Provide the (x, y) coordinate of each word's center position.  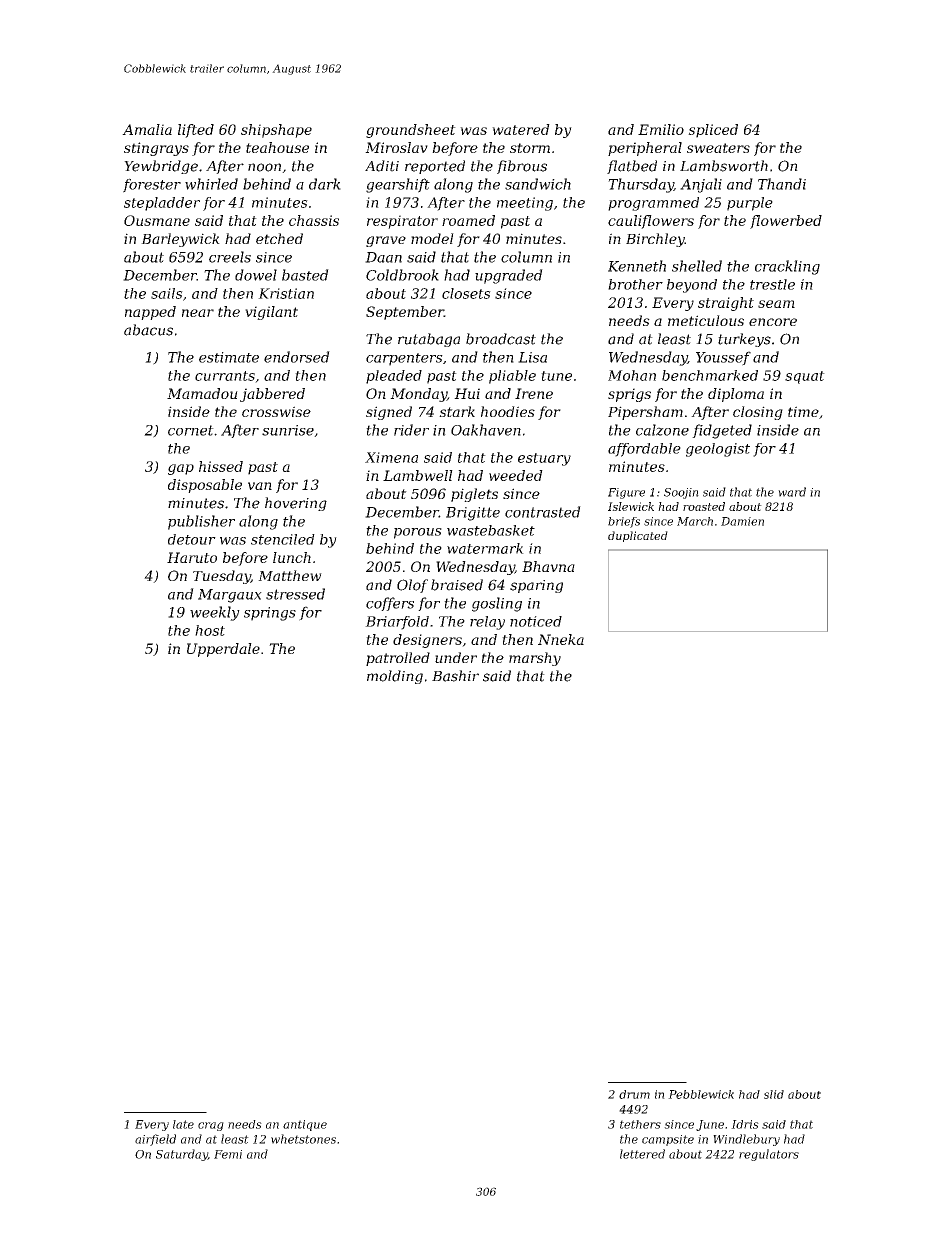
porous (418, 533)
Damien (742, 521)
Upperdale (223, 650)
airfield (155, 1140)
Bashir (455, 676)
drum (634, 1094)
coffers (390, 604)
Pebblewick (701, 1094)
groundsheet (411, 131)
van (260, 486)
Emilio (661, 129)
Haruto (192, 557)
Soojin (681, 493)
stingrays (156, 149)
